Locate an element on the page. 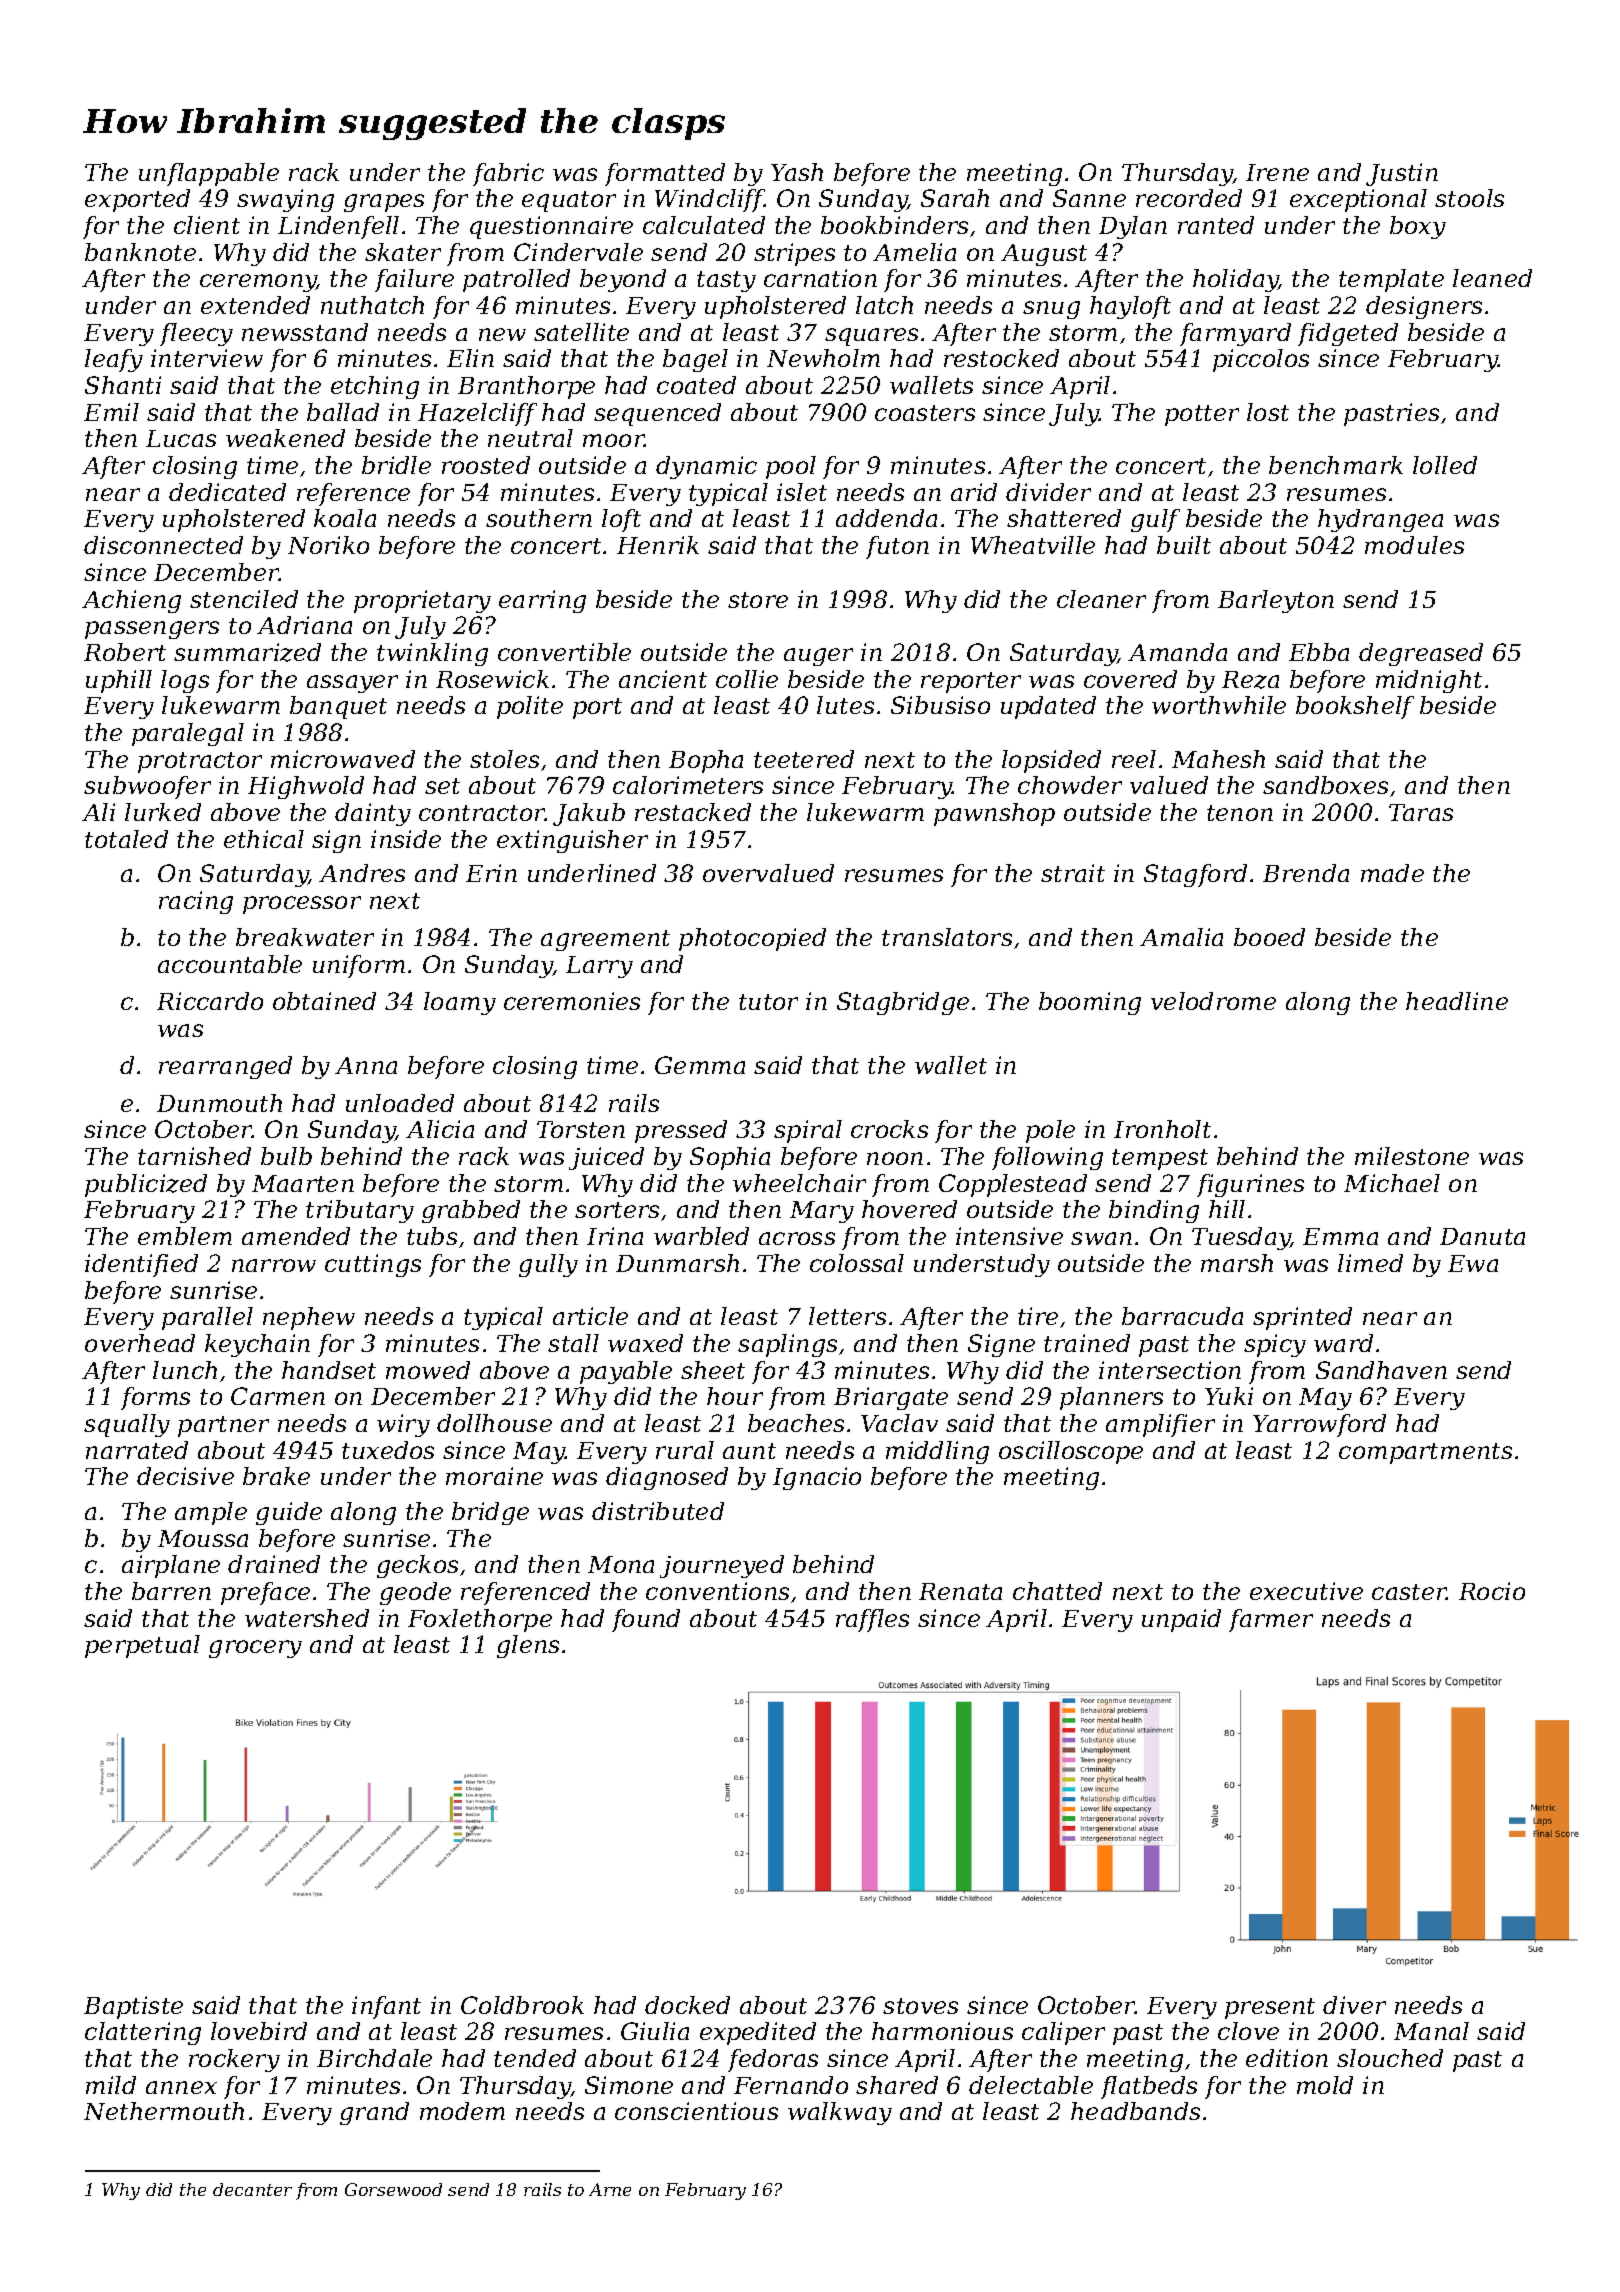 Image resolution: width=1620 pixels, height=2292 pixels. walkway is located at coordinates (840, 2113).
